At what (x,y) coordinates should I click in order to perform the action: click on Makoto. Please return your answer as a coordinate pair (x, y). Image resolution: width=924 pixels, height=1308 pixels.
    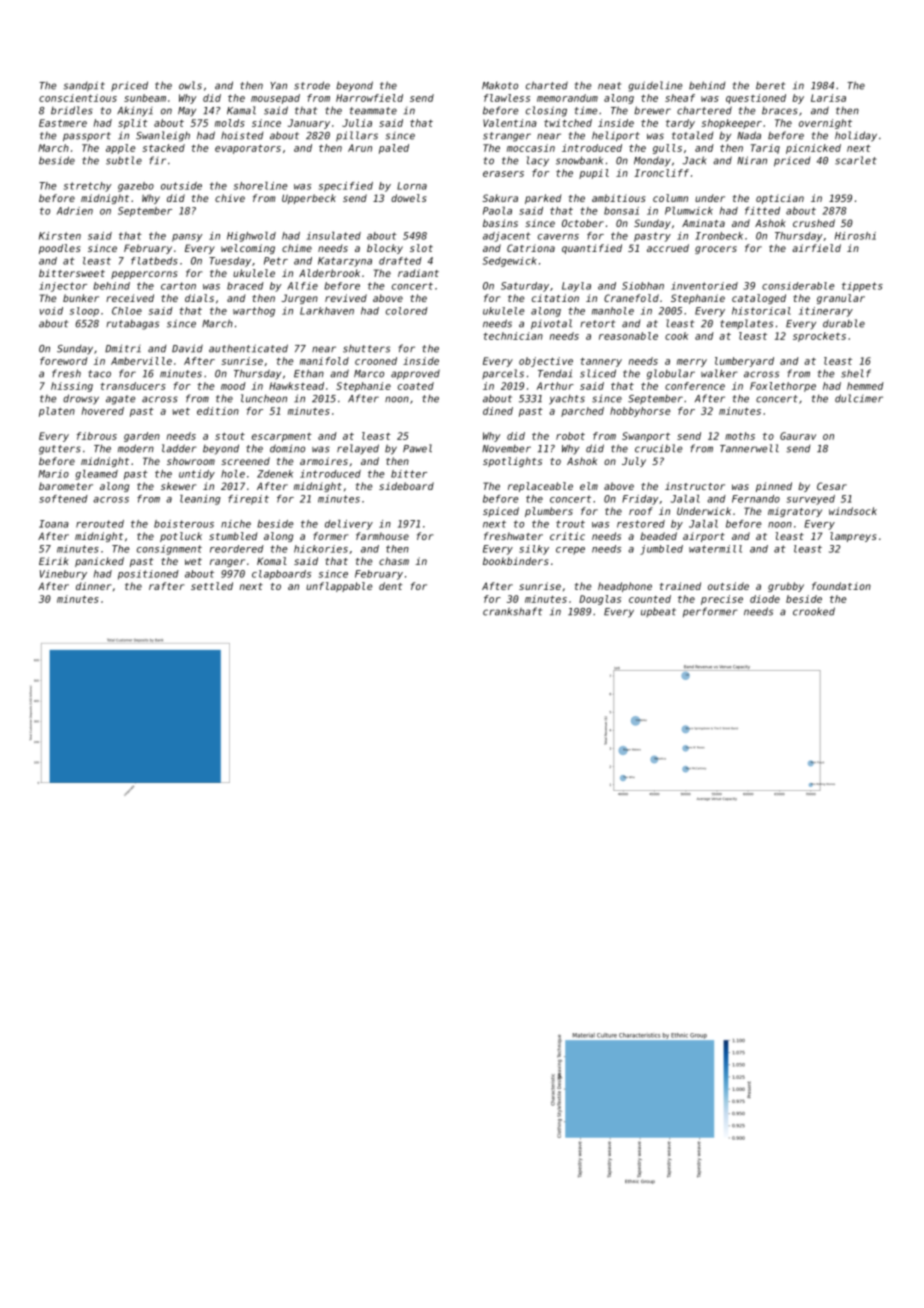
    Looking at the image, I should click on (500, 85).
